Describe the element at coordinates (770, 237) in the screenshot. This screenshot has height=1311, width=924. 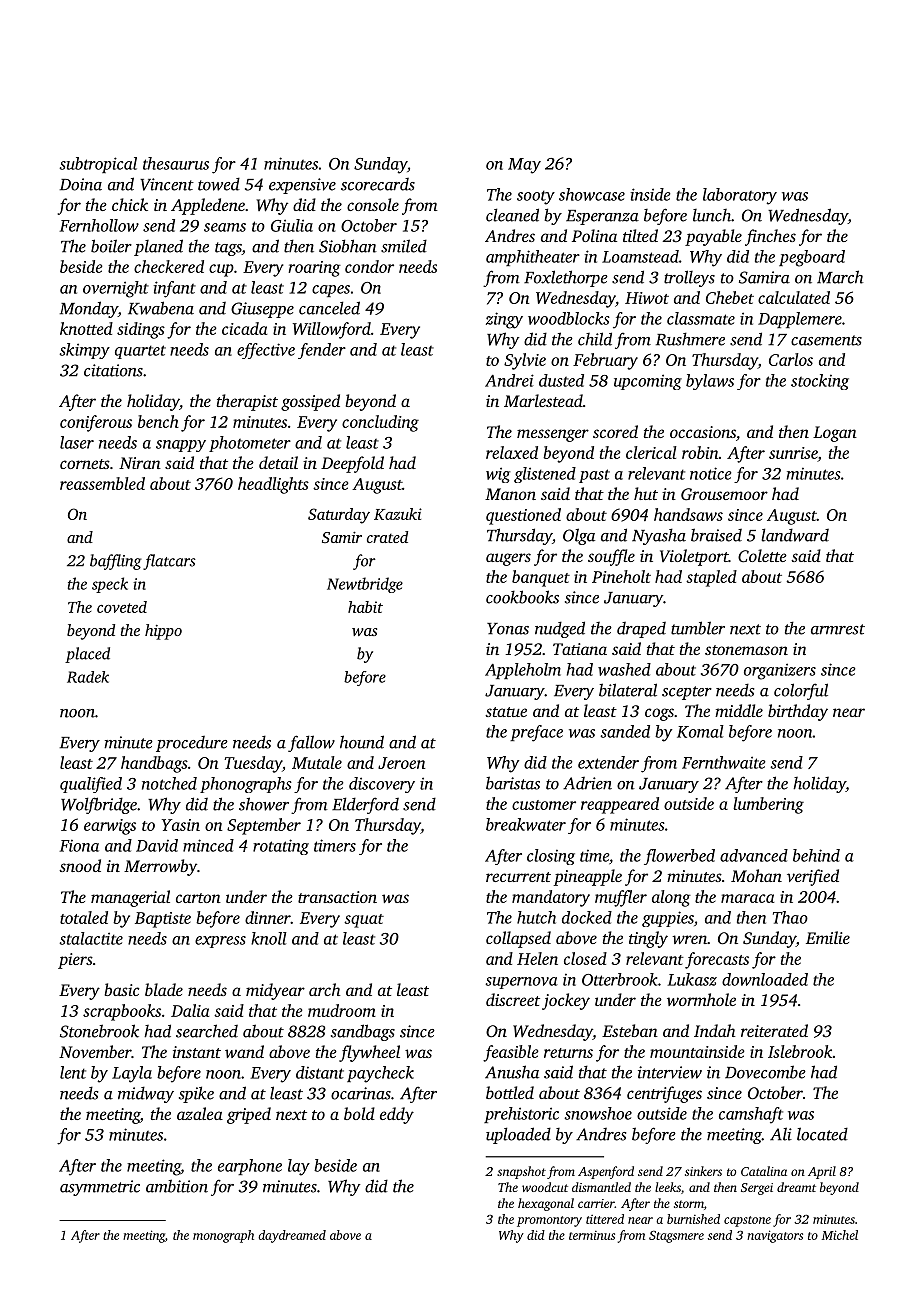
I see `finches` at that location.
